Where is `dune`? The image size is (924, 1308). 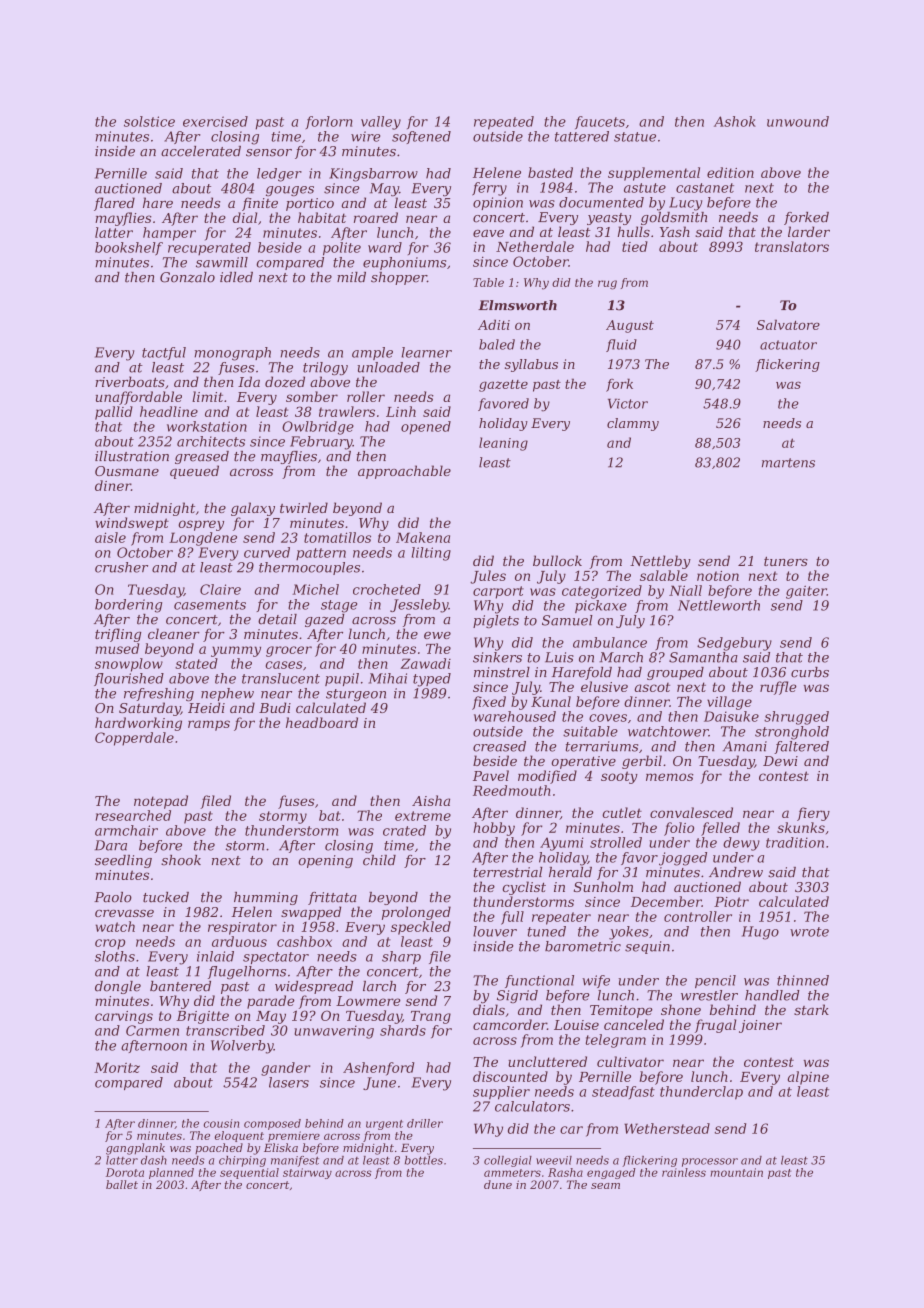
dune is located at coordinates (498, 1184).
